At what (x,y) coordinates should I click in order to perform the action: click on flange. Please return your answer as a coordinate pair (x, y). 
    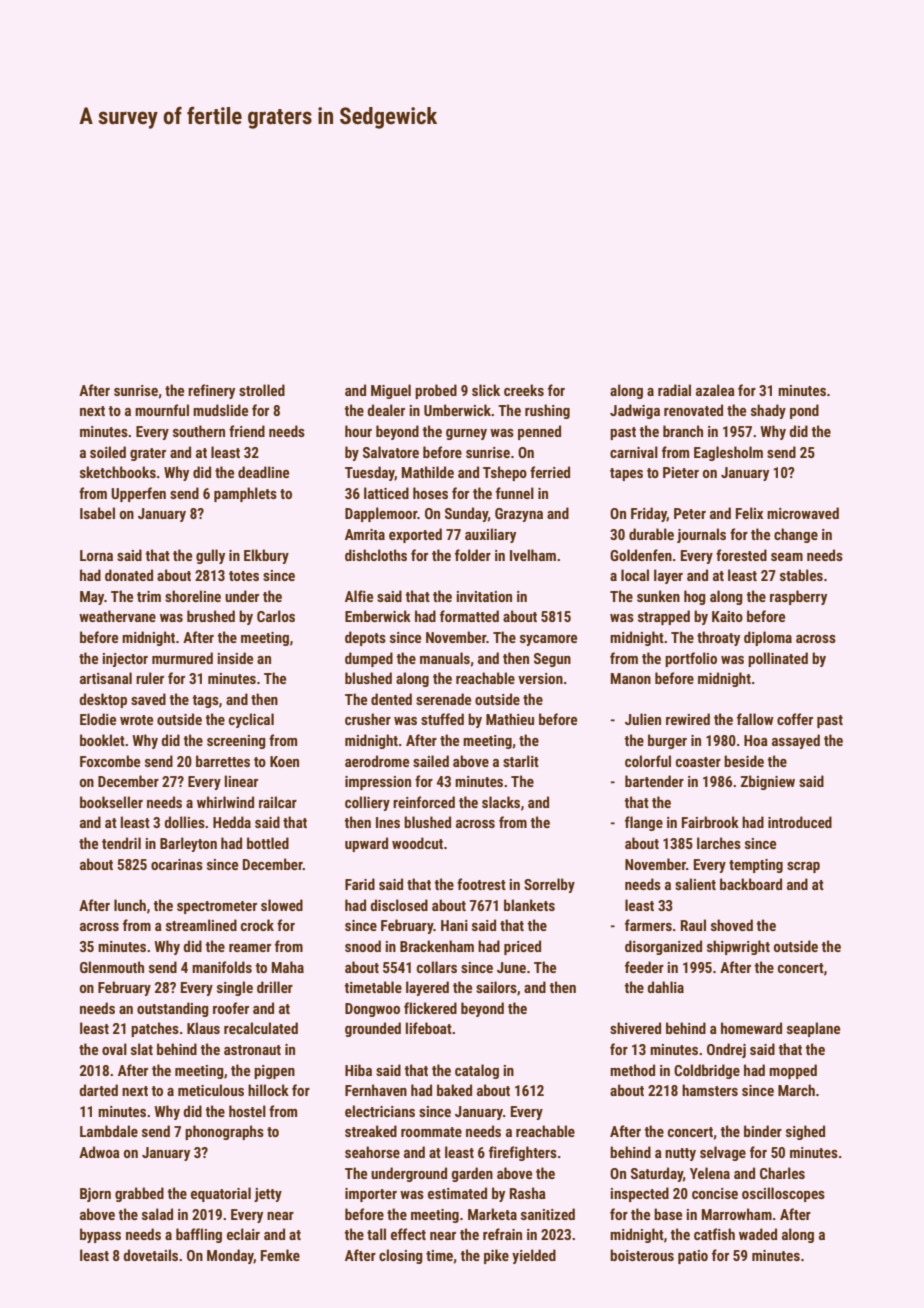
    Looking at the image, I should click on (644, 823).
